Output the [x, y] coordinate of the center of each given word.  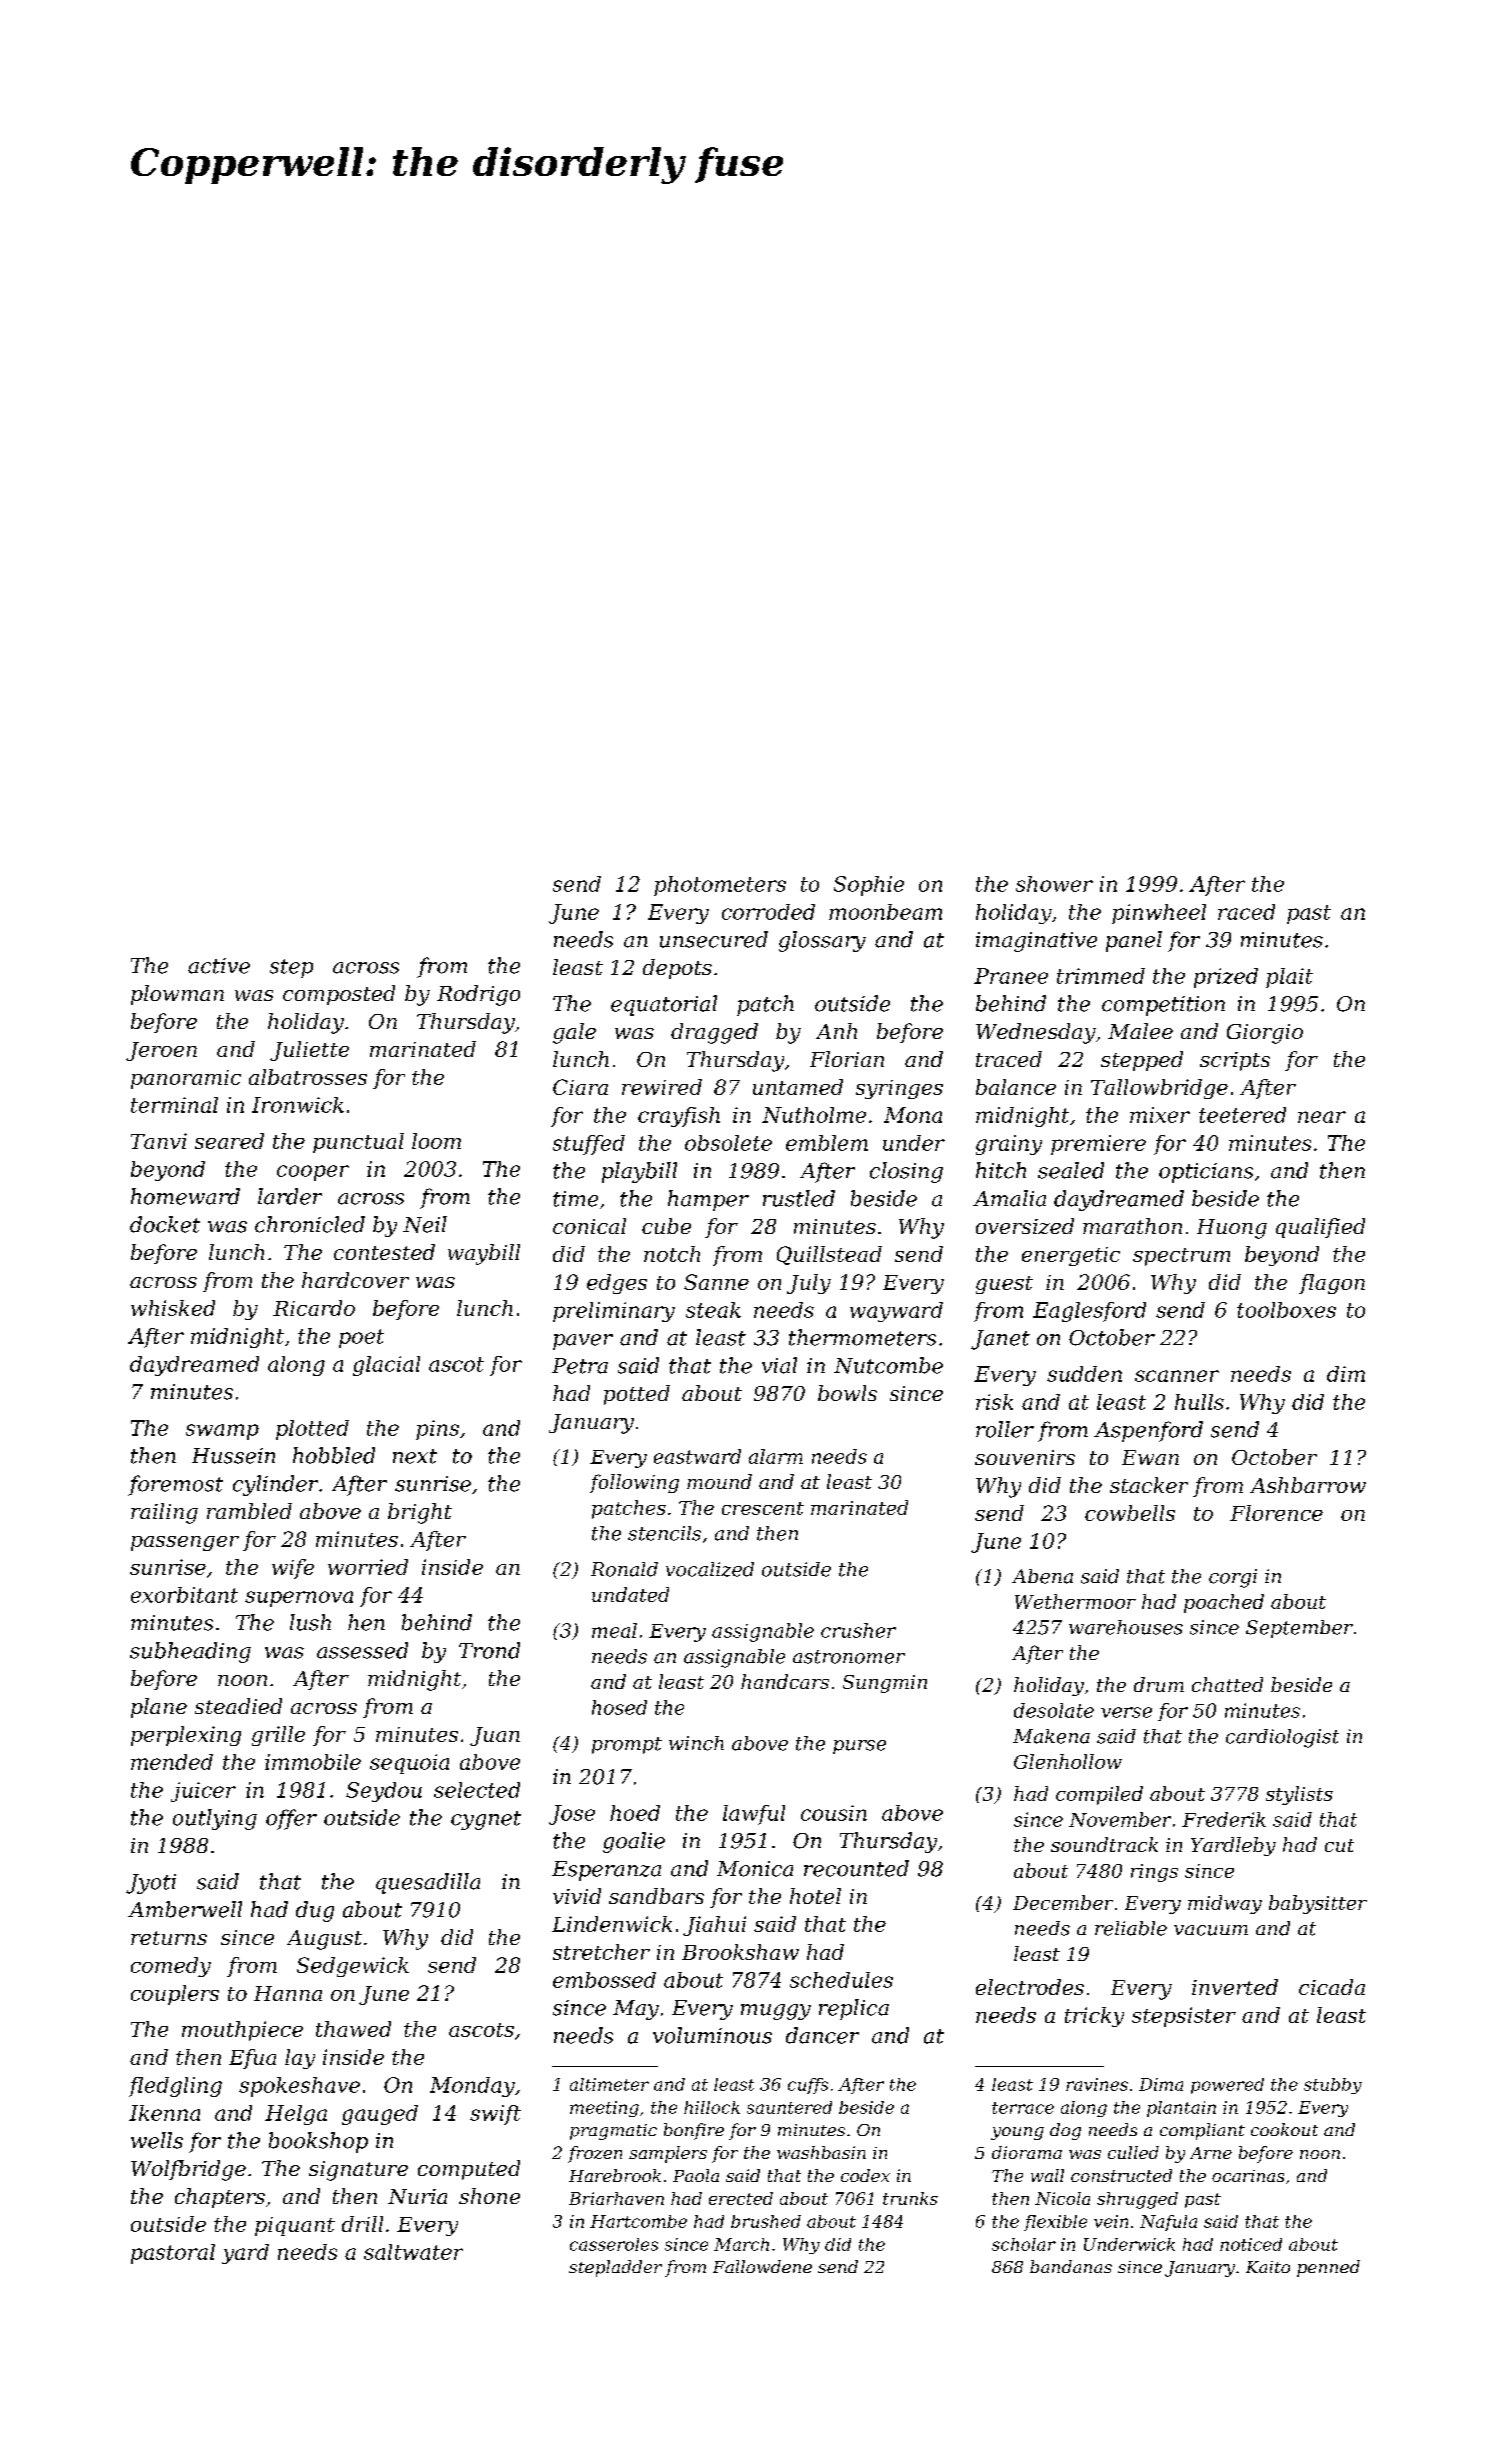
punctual [358, 1143]
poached [1224, 1603]
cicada [1332, 1987]
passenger [185, 1543]
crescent [763, 1508]
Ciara [580, 1087]
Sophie [869, 886]
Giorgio [1265, 1034]
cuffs [808, 2086]
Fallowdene [762, 2266]
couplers [175, 1995]
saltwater [413, 2252]
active [219, 966]
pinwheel [1159, 914]
